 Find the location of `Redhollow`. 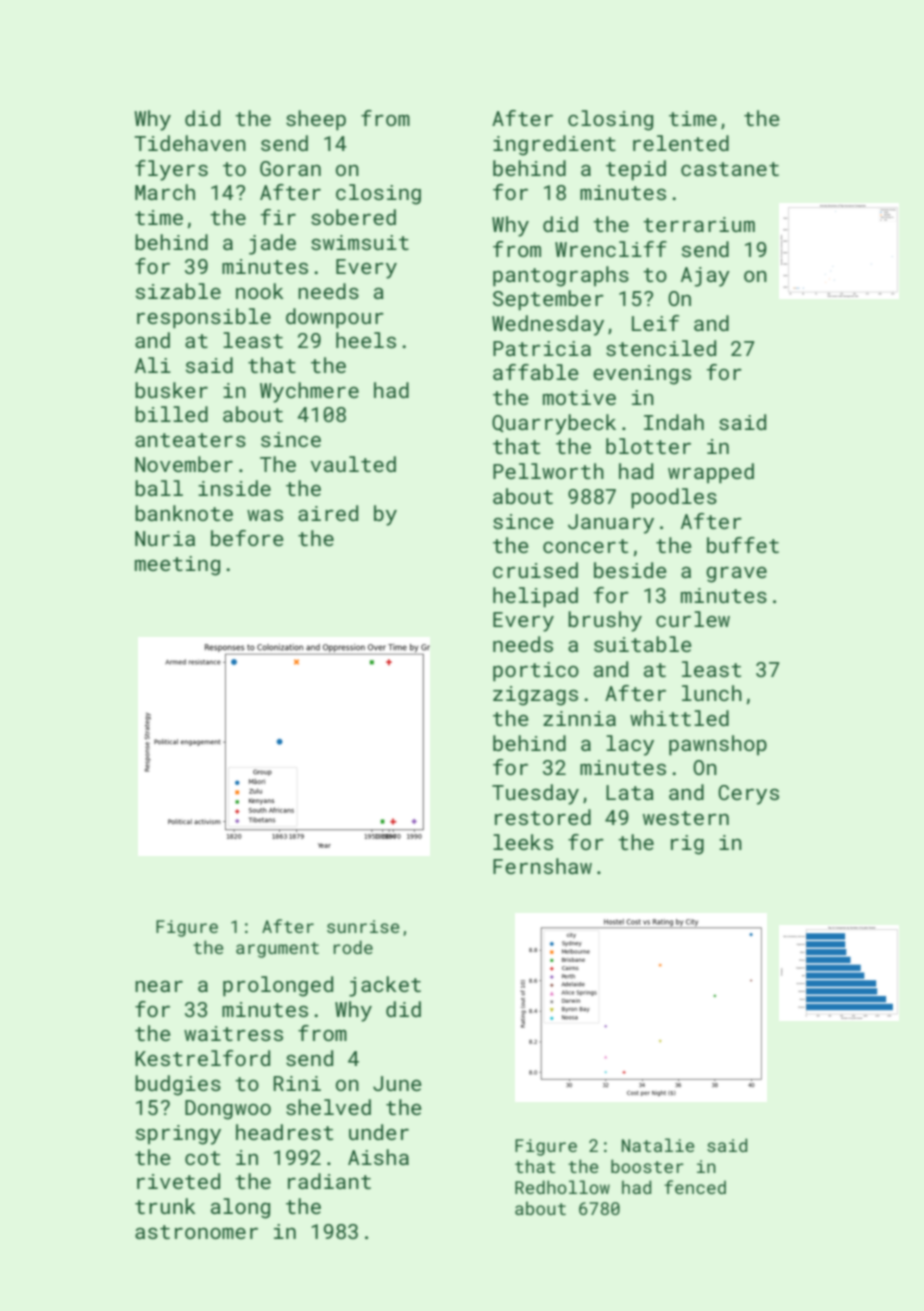

Redhollow is located at coordinates (562, 1187).
